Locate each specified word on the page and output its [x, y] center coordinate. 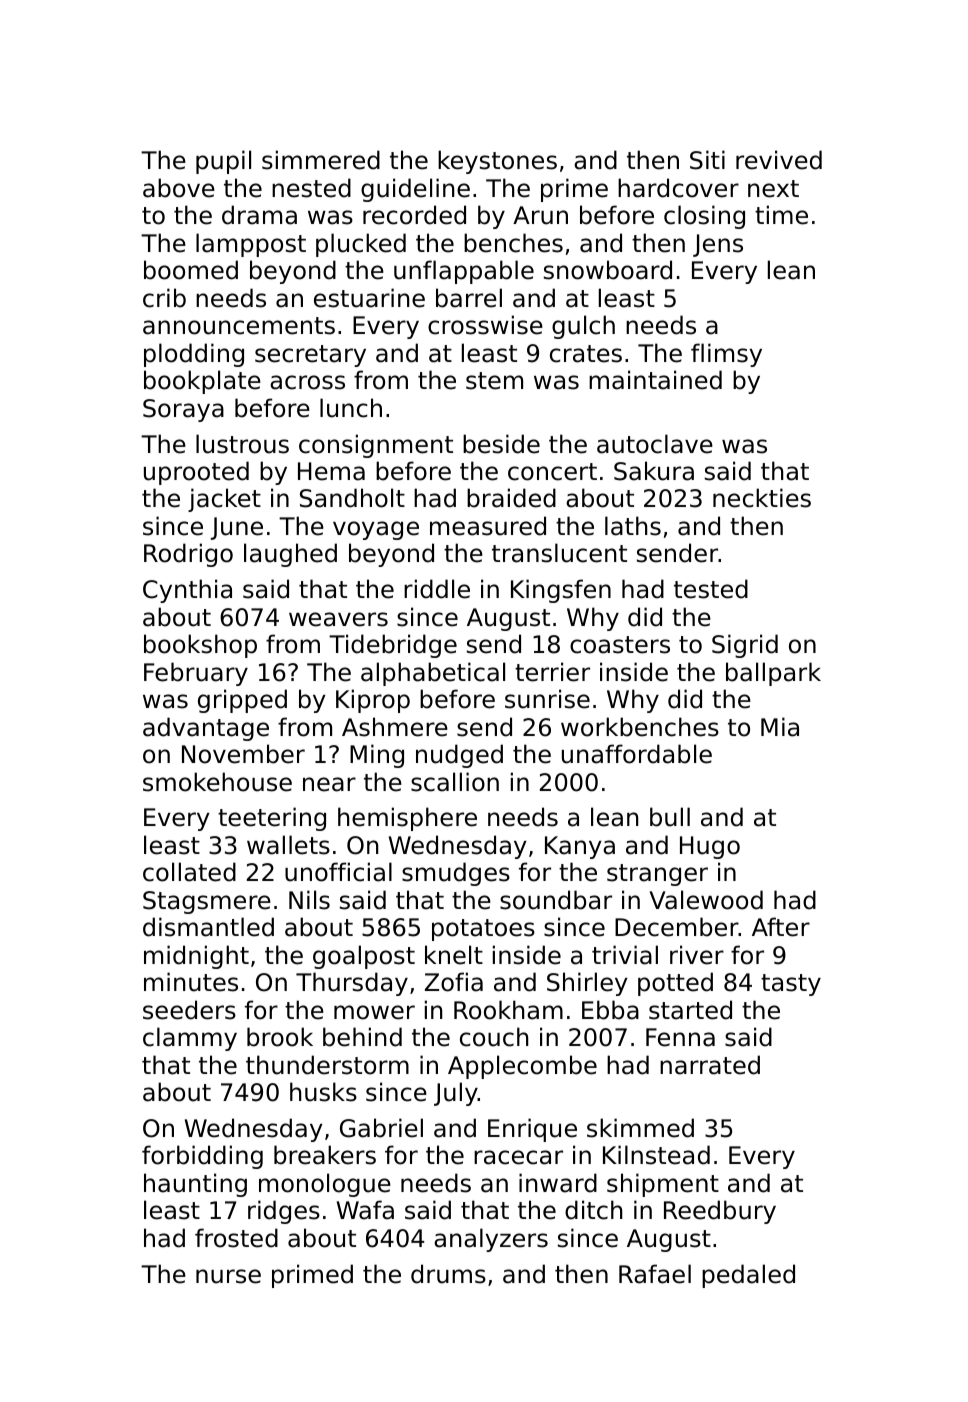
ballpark [773, 674]
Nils [309, 900]
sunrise [547, 699]
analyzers [491, 1240]
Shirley [587, 984]
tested [711, 589]
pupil [223, 162]
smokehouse [217, 782]
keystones [497, 162]
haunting [195, 1185]
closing [704, 217]
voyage [376, 530]
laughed [290, 555]
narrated [710, 1065]
